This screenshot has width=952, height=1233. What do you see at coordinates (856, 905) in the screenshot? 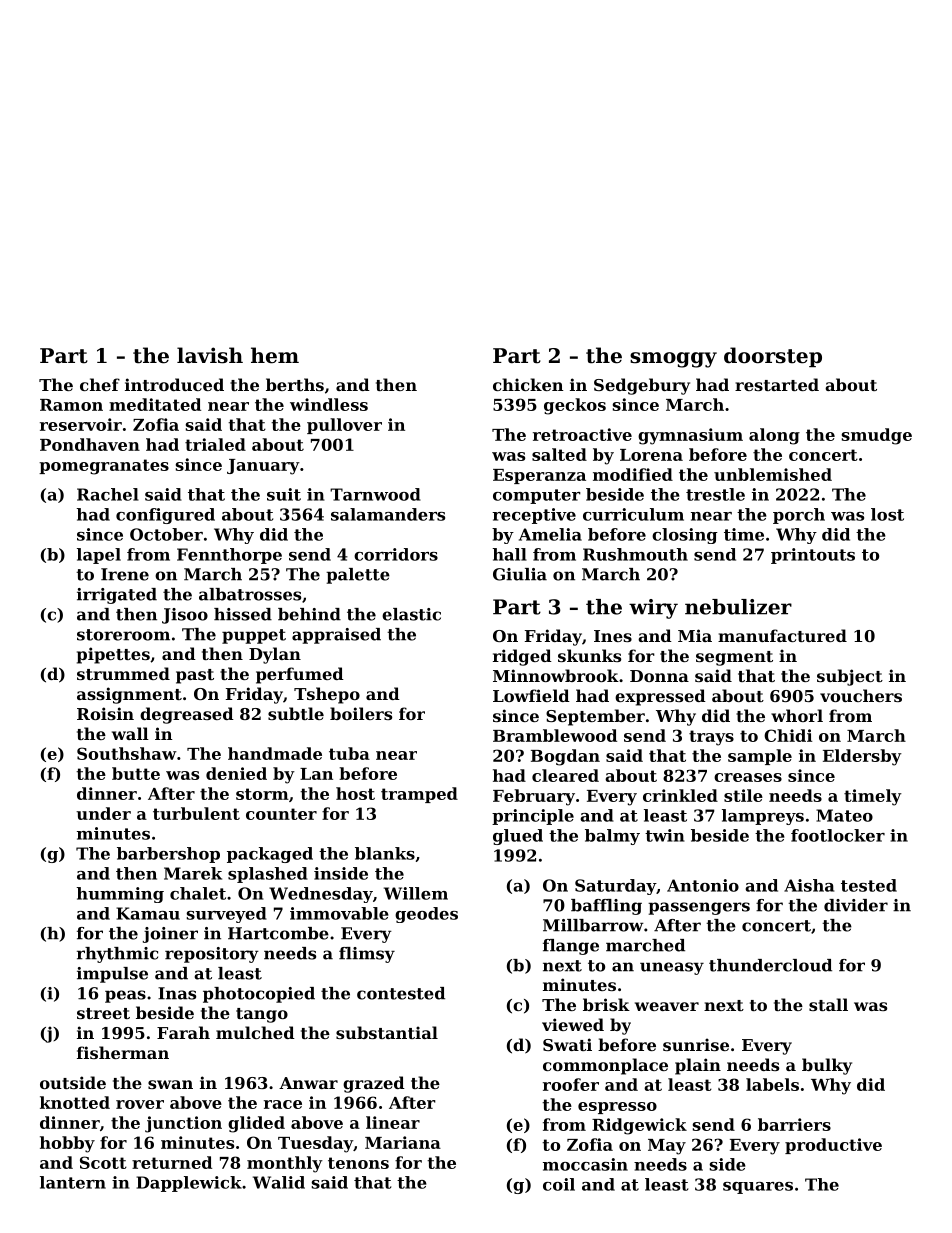
I see `divider` at bounding box center [856, 905].
